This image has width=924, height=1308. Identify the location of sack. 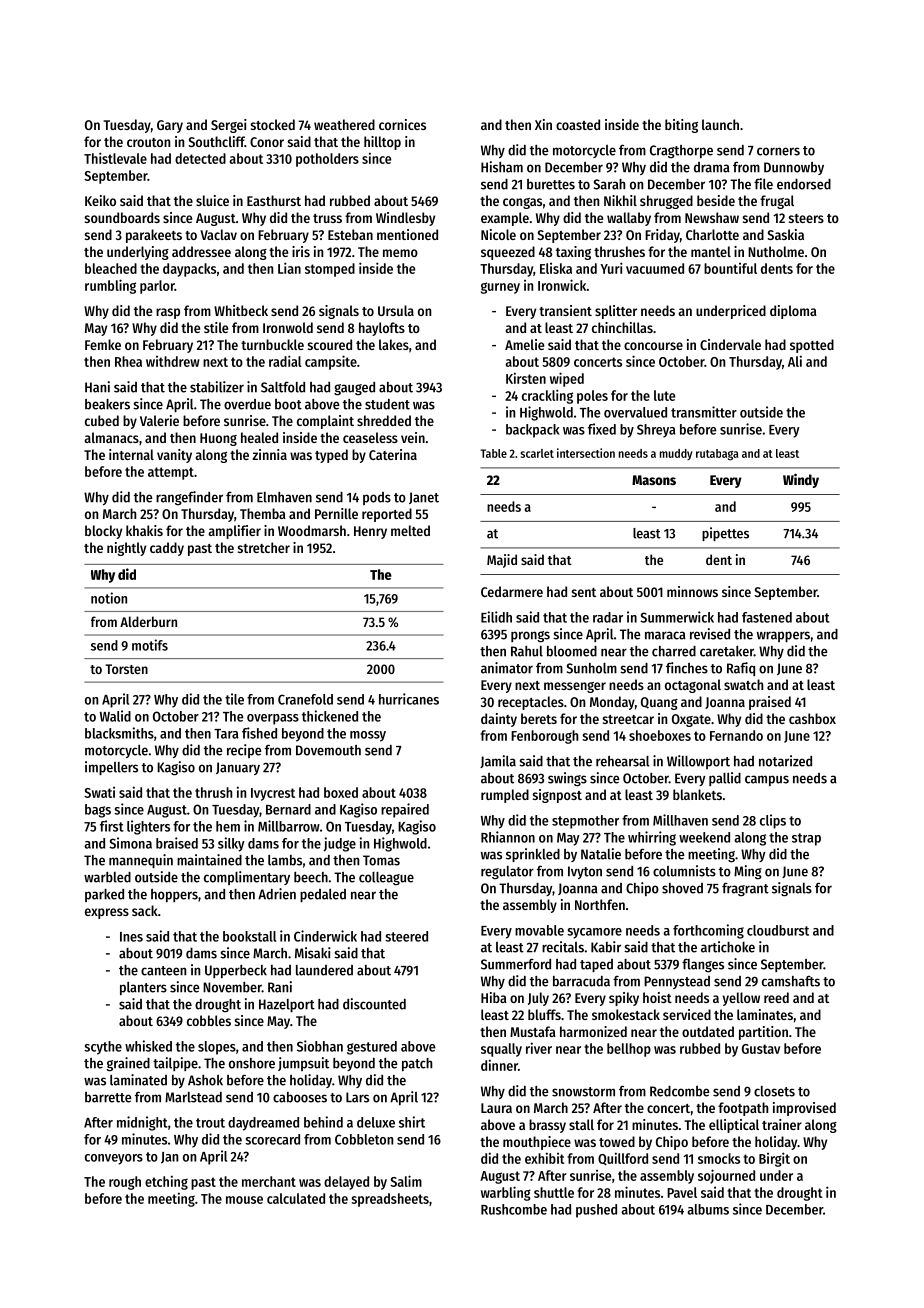
(145, 910).
